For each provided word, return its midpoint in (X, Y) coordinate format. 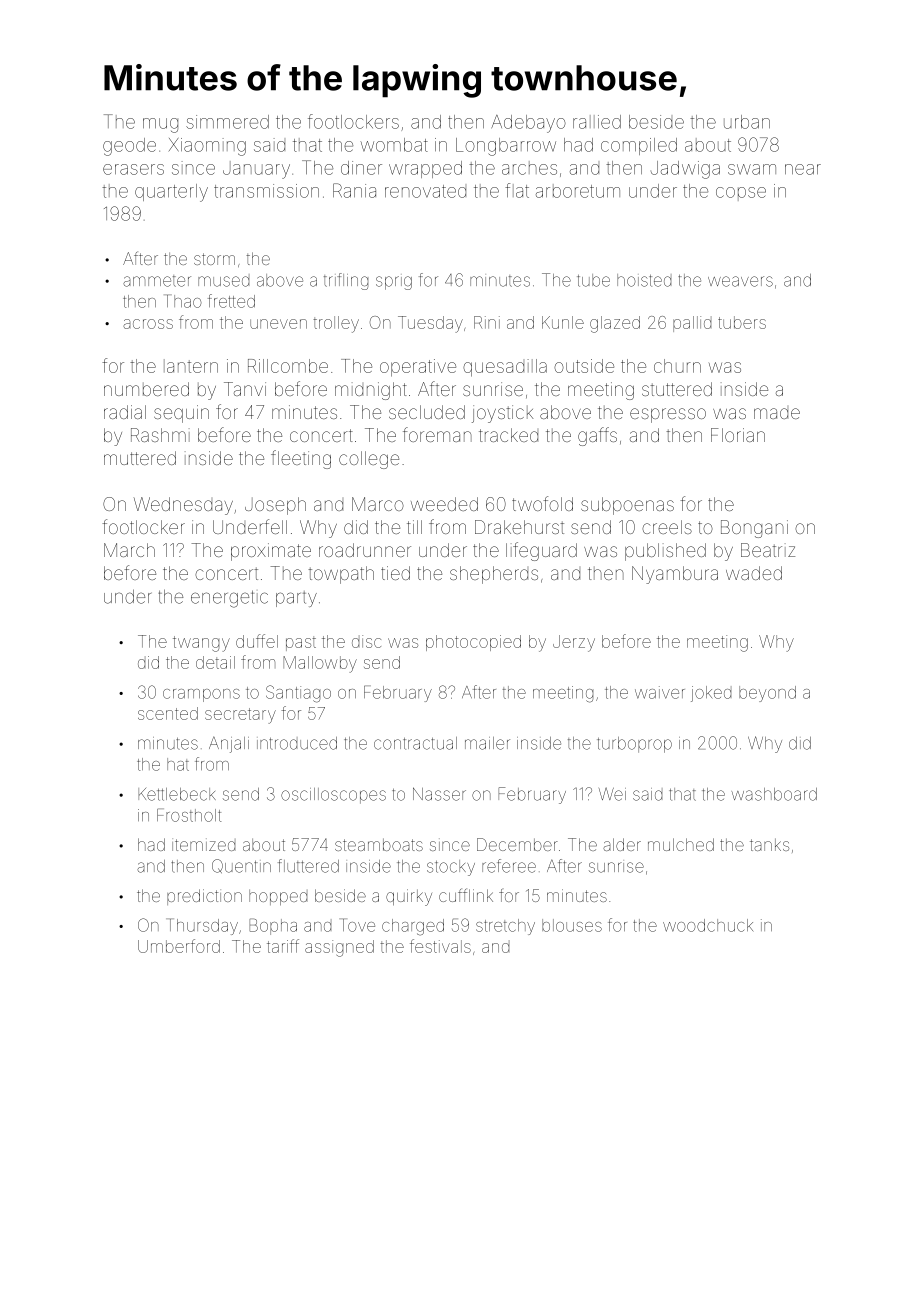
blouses (572, 925)
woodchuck (708, 925)
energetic (229, 599)
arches (529, 168)
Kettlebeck (177, 794)
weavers (740, 281)
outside (584, 366)
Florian (738, 435)
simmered (227, 122)
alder (622, 844)
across (148, 324)
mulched (681, 844)
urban (747, 122)
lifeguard (541, 551)
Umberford (179, 946)
